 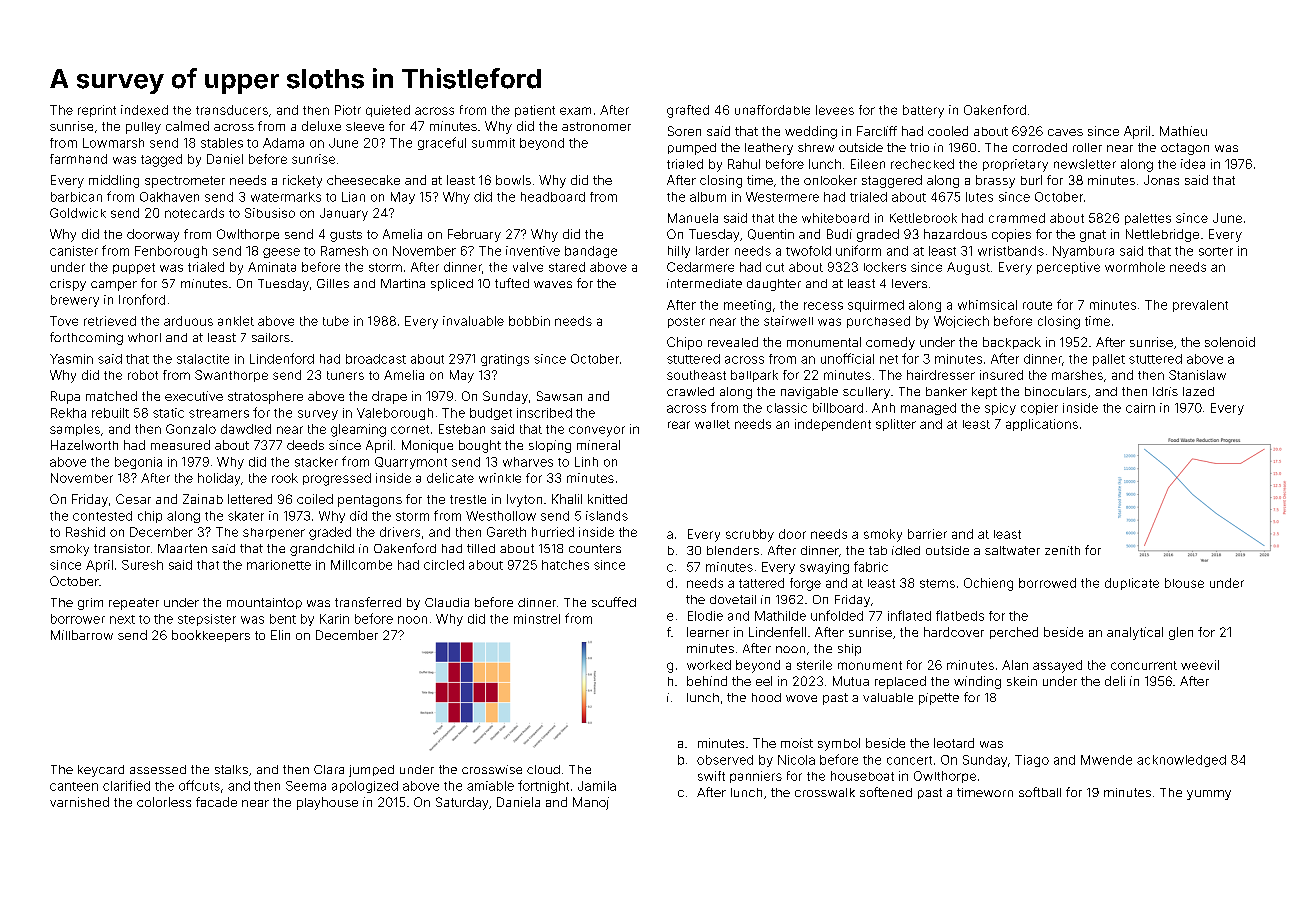 What do you see at coordinates (271, 337) in the page?
I see `sailors` at bounding box center [271, 337].
